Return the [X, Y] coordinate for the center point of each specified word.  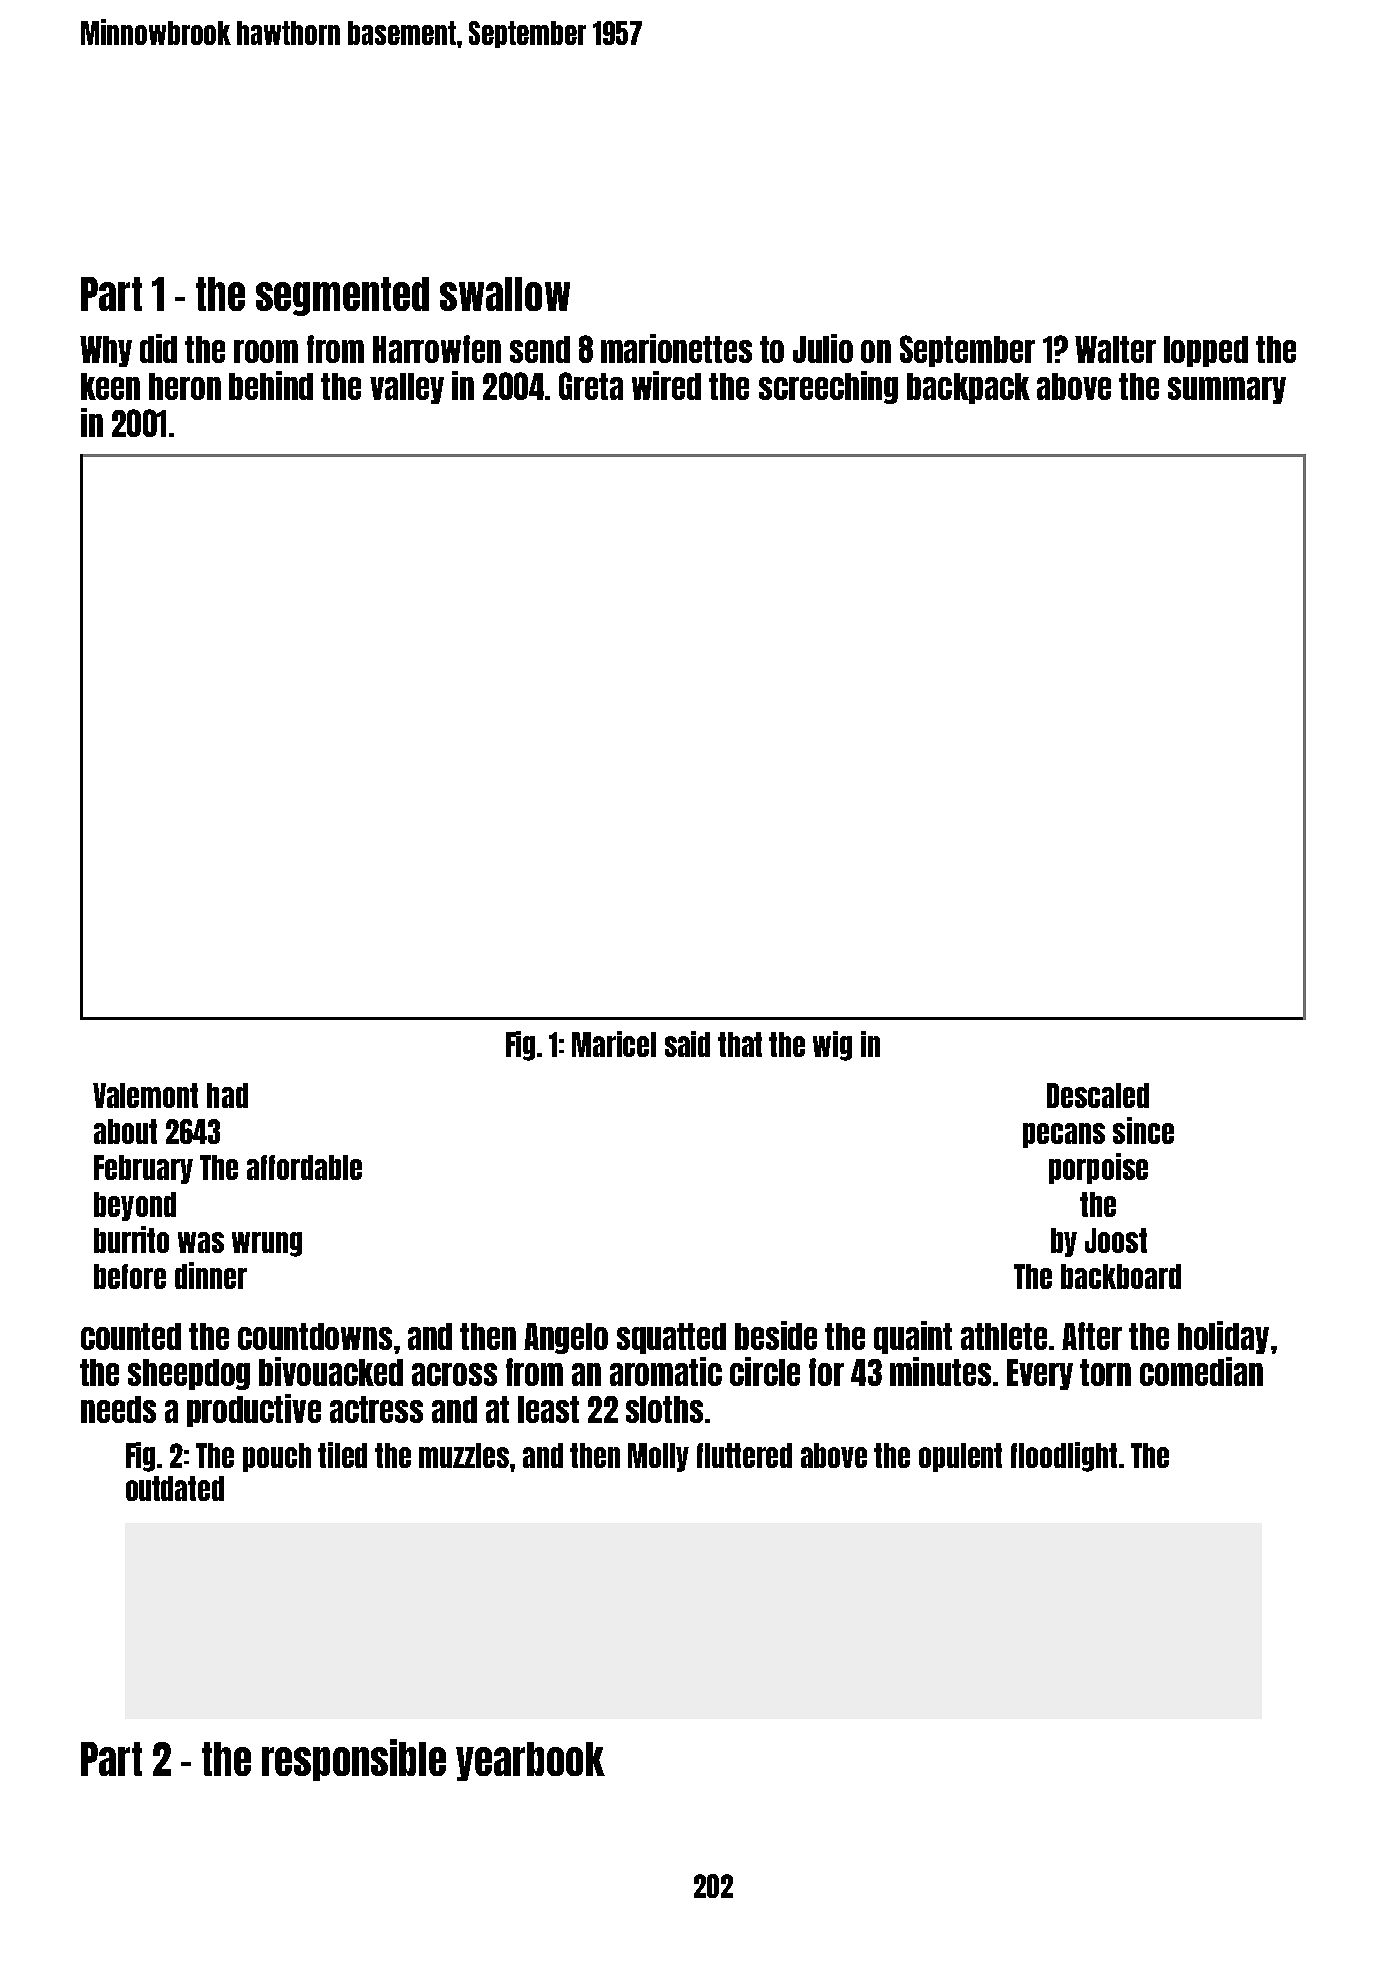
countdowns [315, 1336]
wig [832, 1046]
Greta [591, 386]
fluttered [744, 1455]
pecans [1064, 1135]
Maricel [614, 1044]
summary [1227, 390]
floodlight [1064, 1457]
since [1143, 1130]
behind [271, 385]
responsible [354, 1760]
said [687, 1044]
